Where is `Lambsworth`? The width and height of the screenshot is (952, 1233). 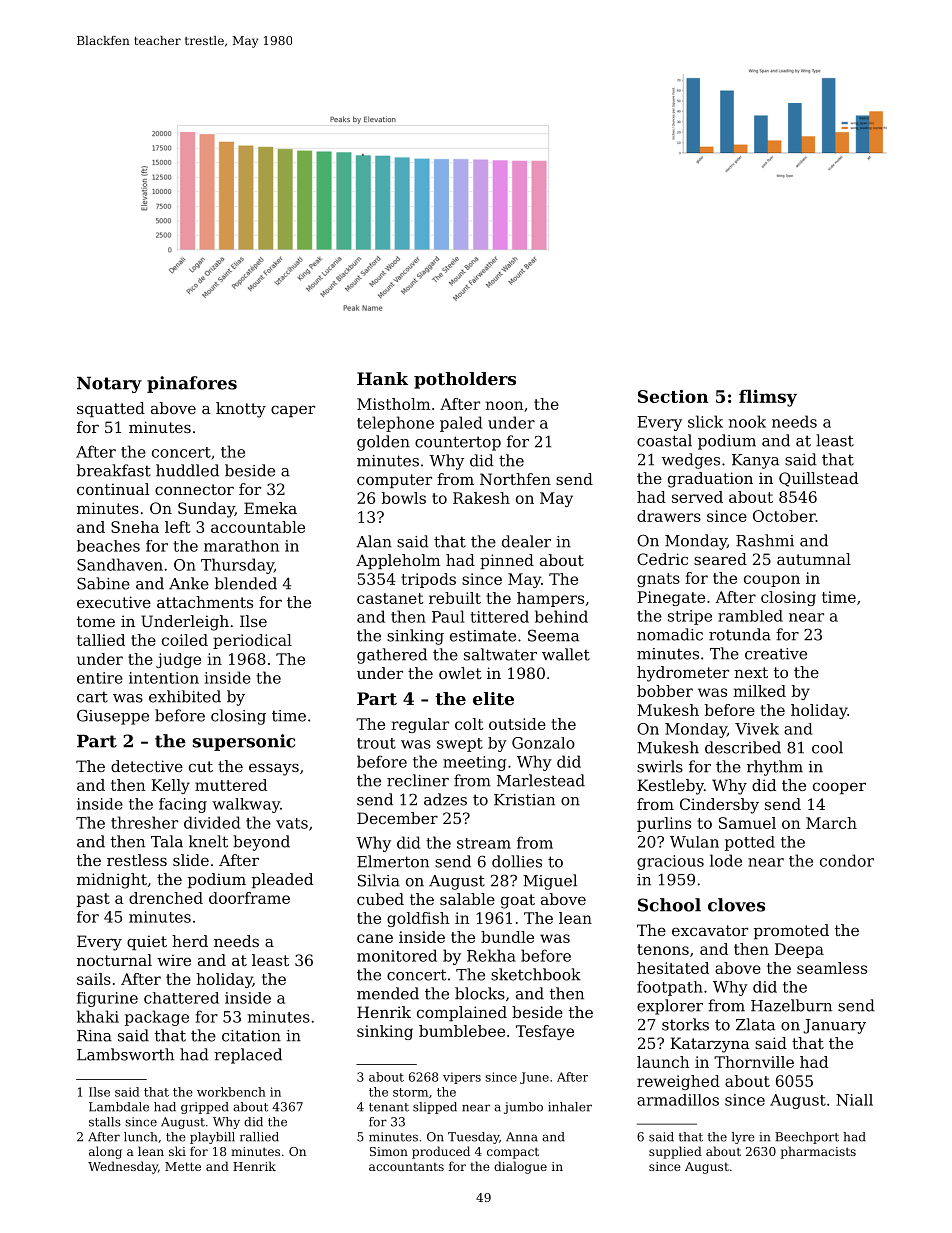
Lambsworth is located at coordinates (125, 1054).
